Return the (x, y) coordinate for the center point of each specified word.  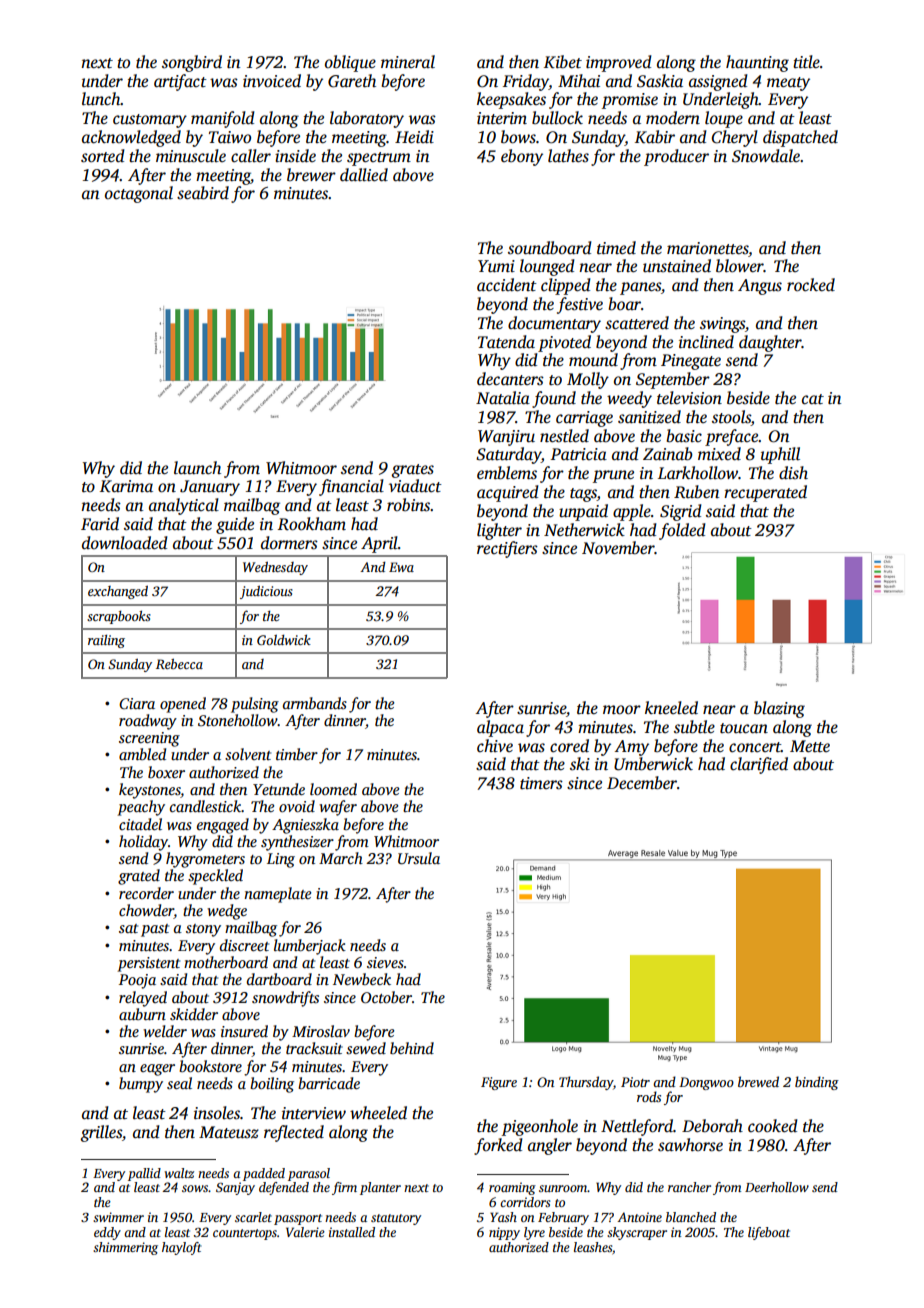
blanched (691, 1217)
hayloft (182, 1248)
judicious (266, 592)
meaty (788, 84)
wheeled (378, 1113)
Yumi (496, 266)
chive (495, 745)
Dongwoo (706, 1083)
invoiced (272, 81)
